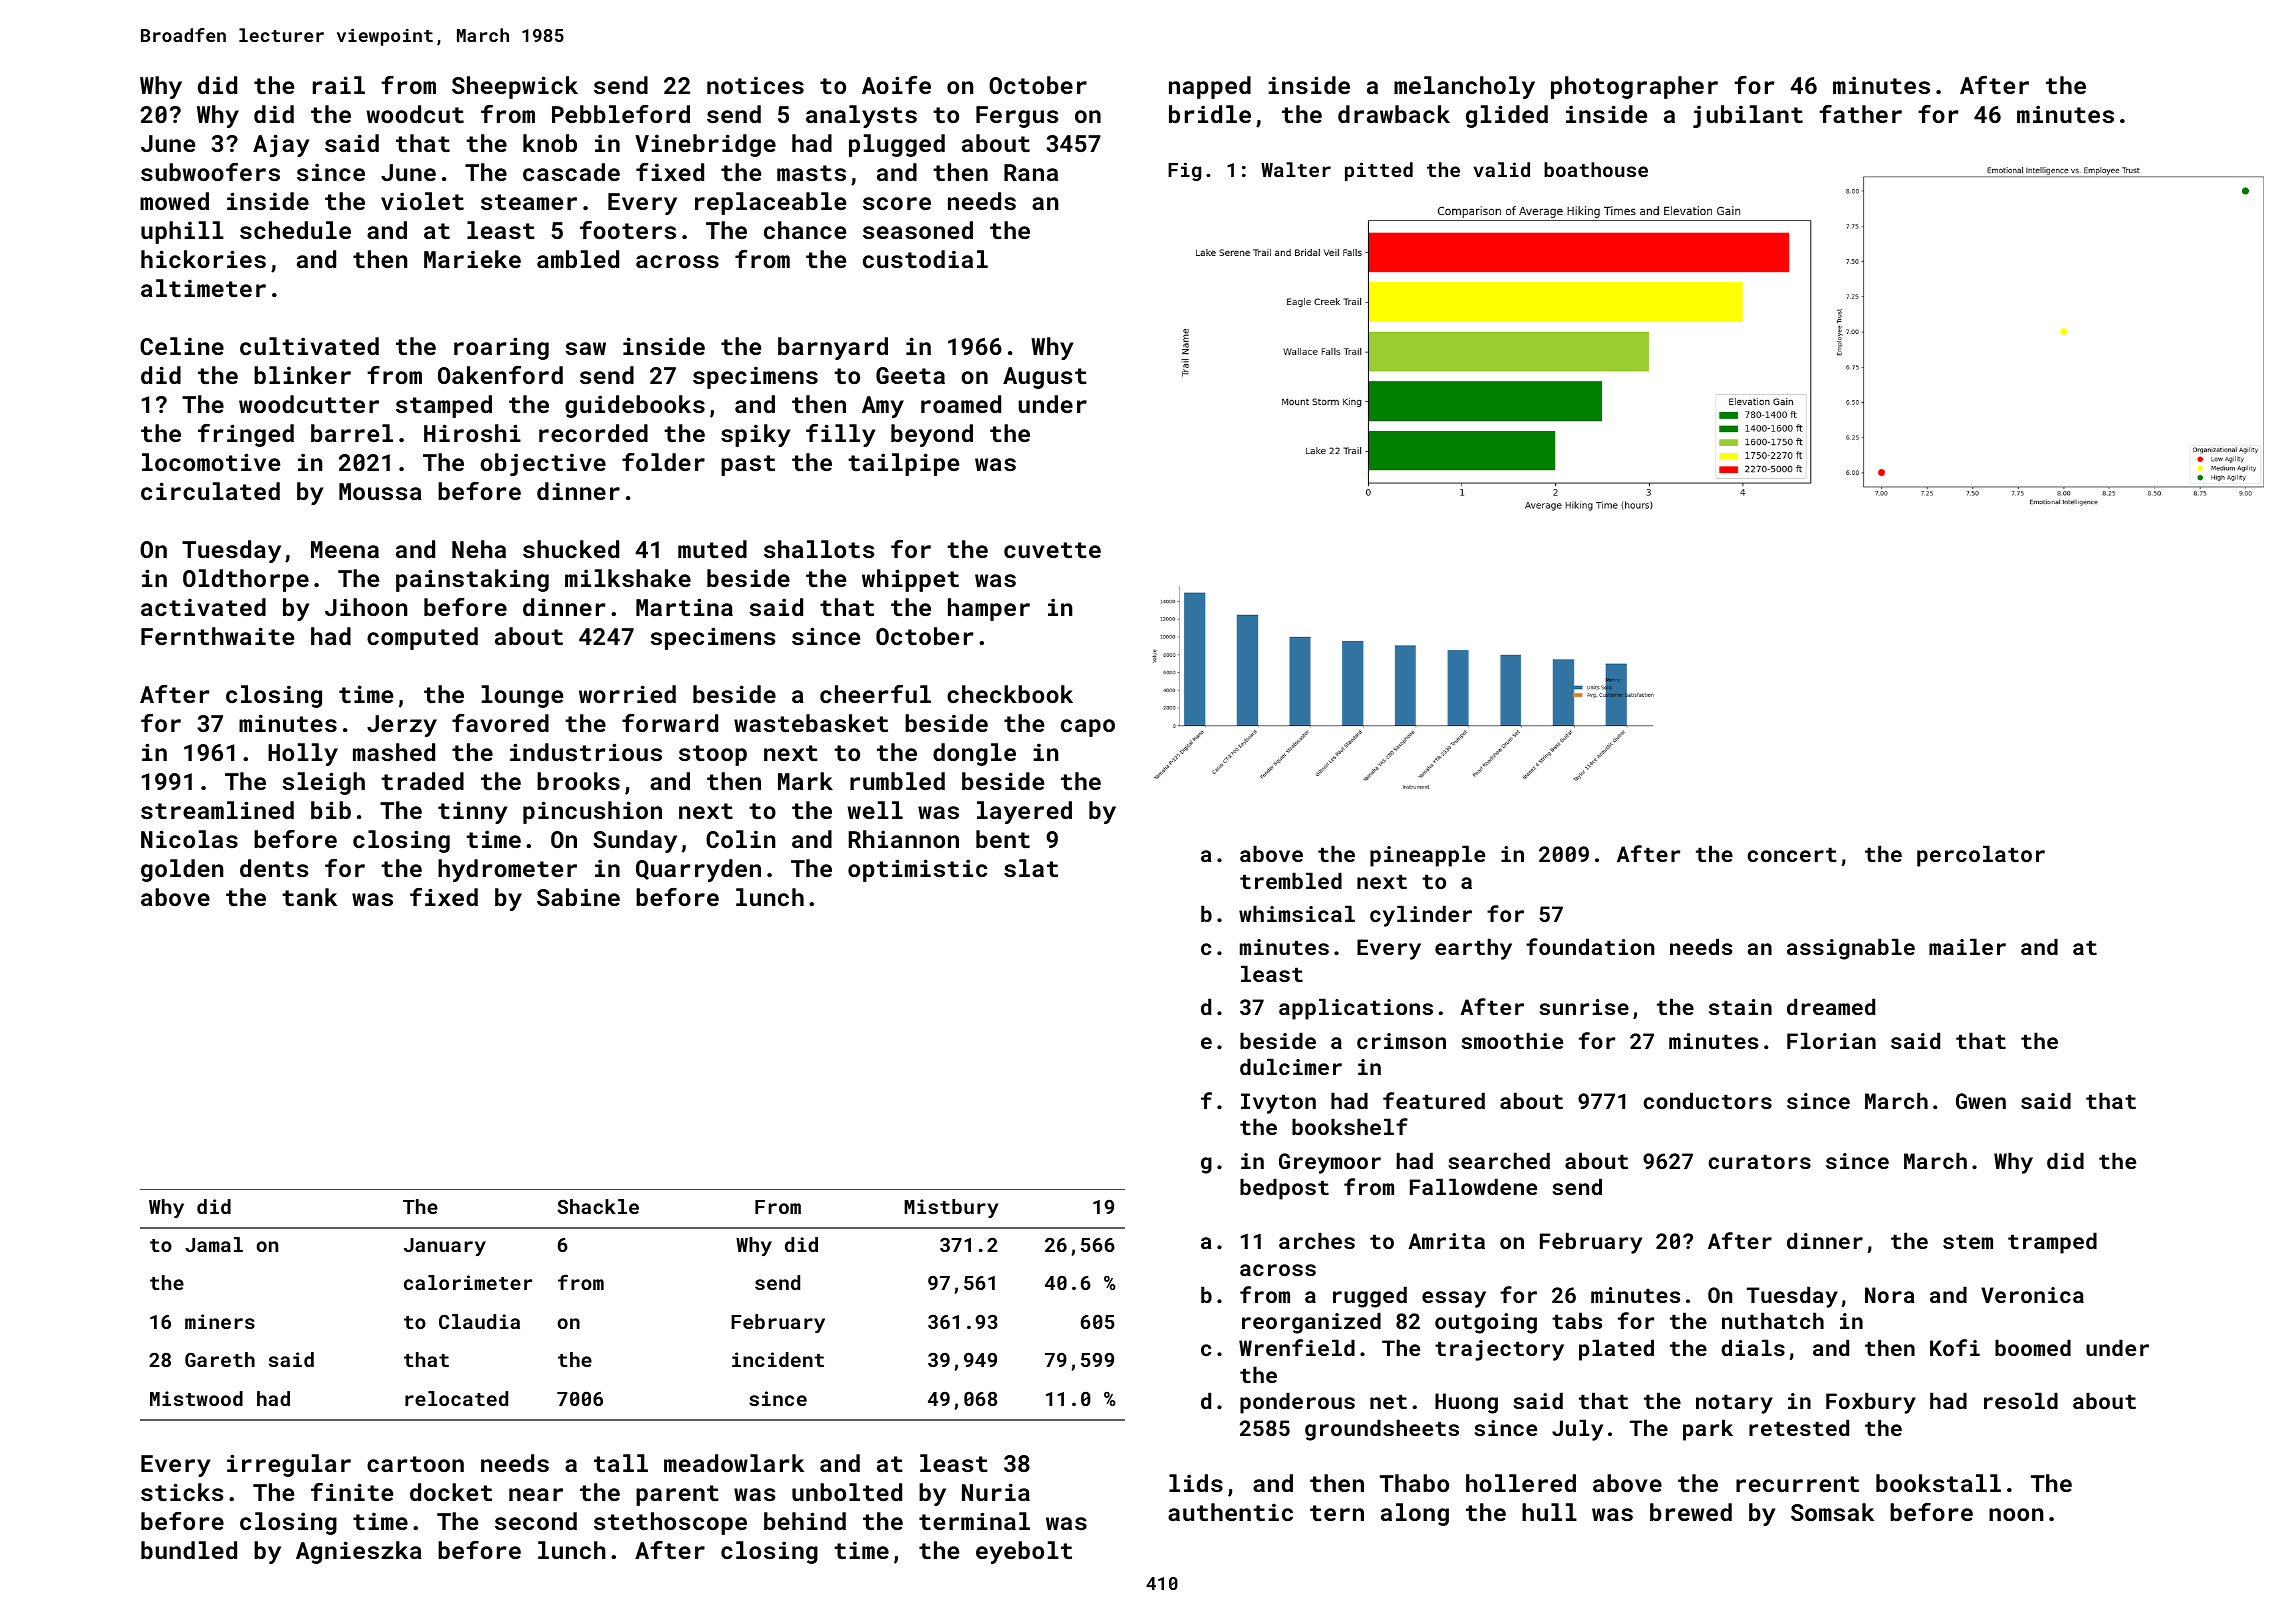 The image size is (2292, 1621). I want to click on incident, so click(778, 1359).
